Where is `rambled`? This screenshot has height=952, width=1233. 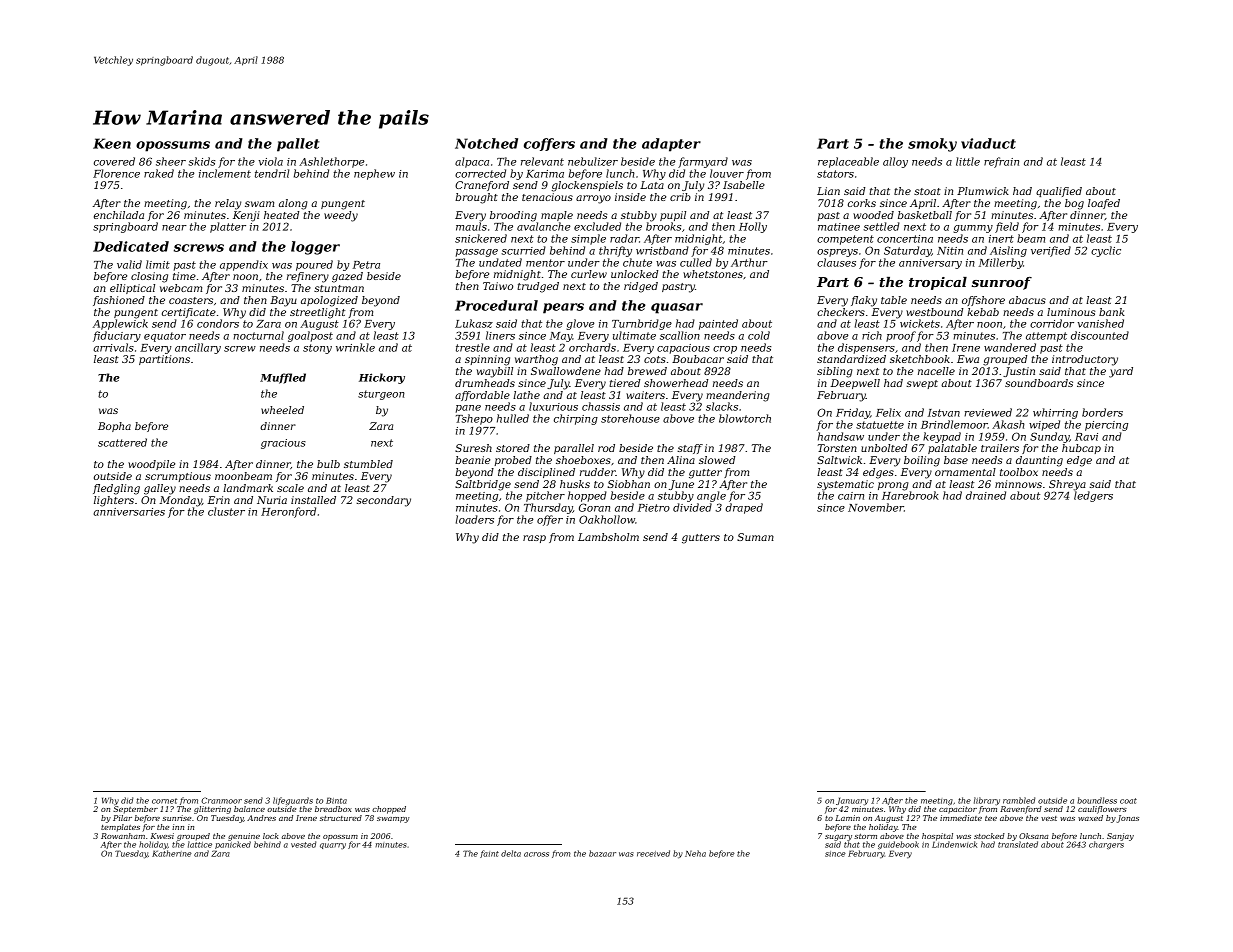 rambled is located at coordinates (1019, 800).
